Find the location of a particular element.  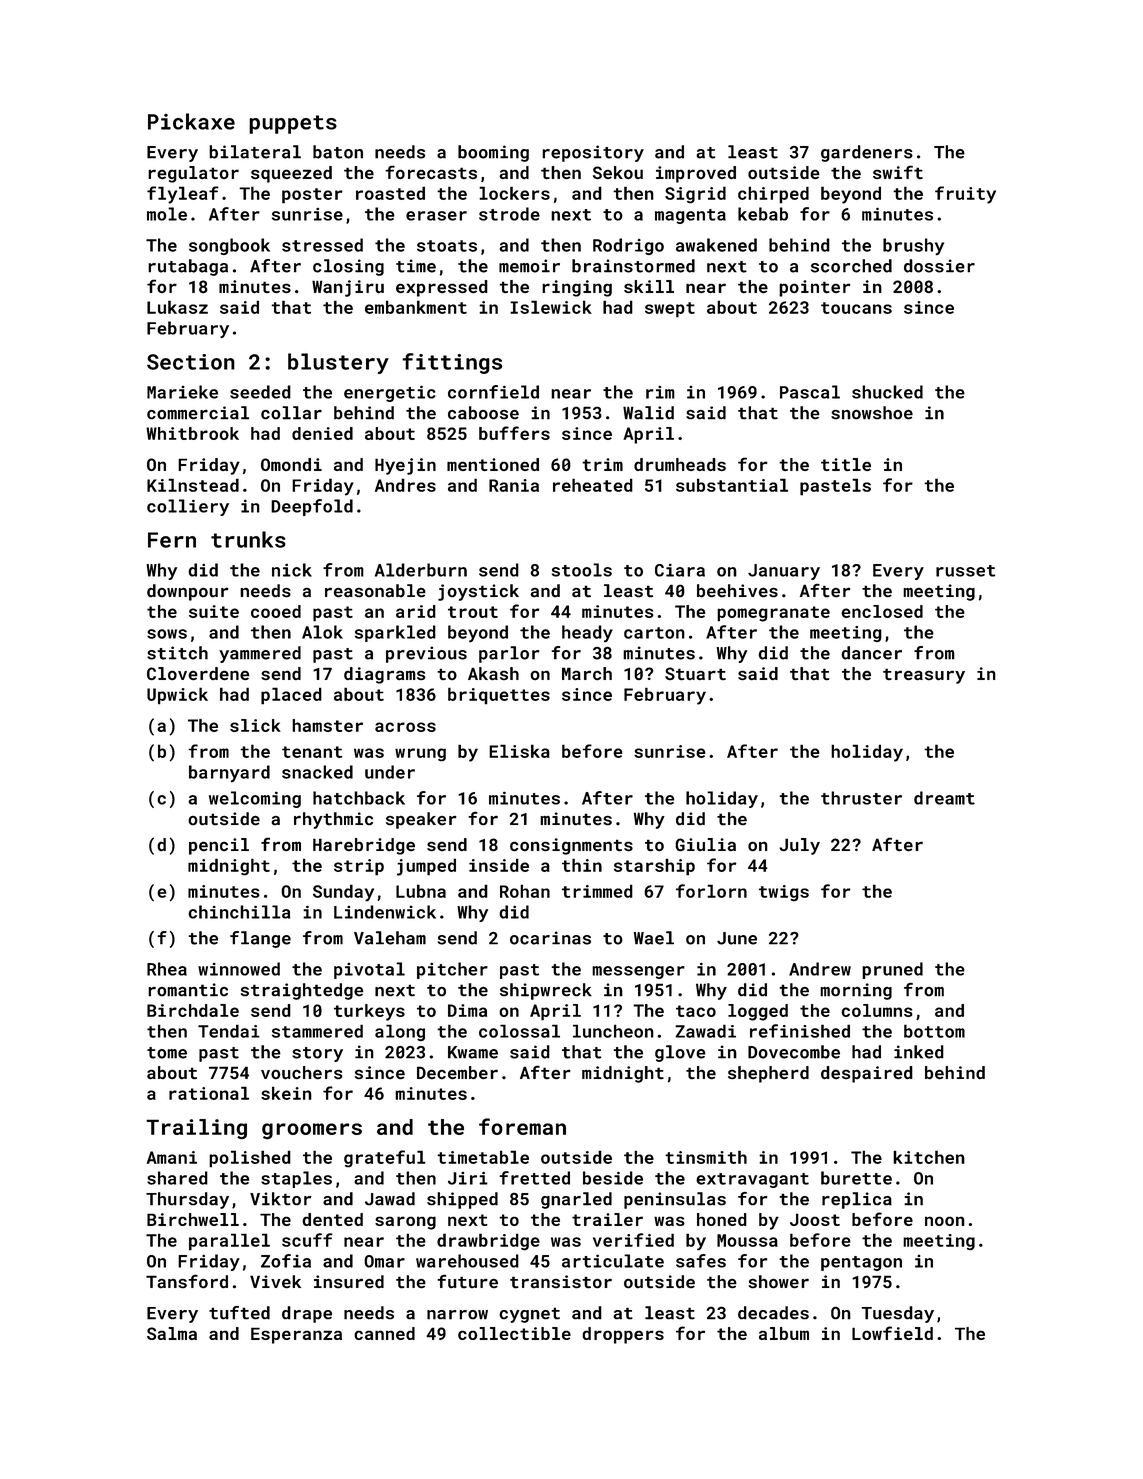

gardeners is located at coordinates (867, 153).
